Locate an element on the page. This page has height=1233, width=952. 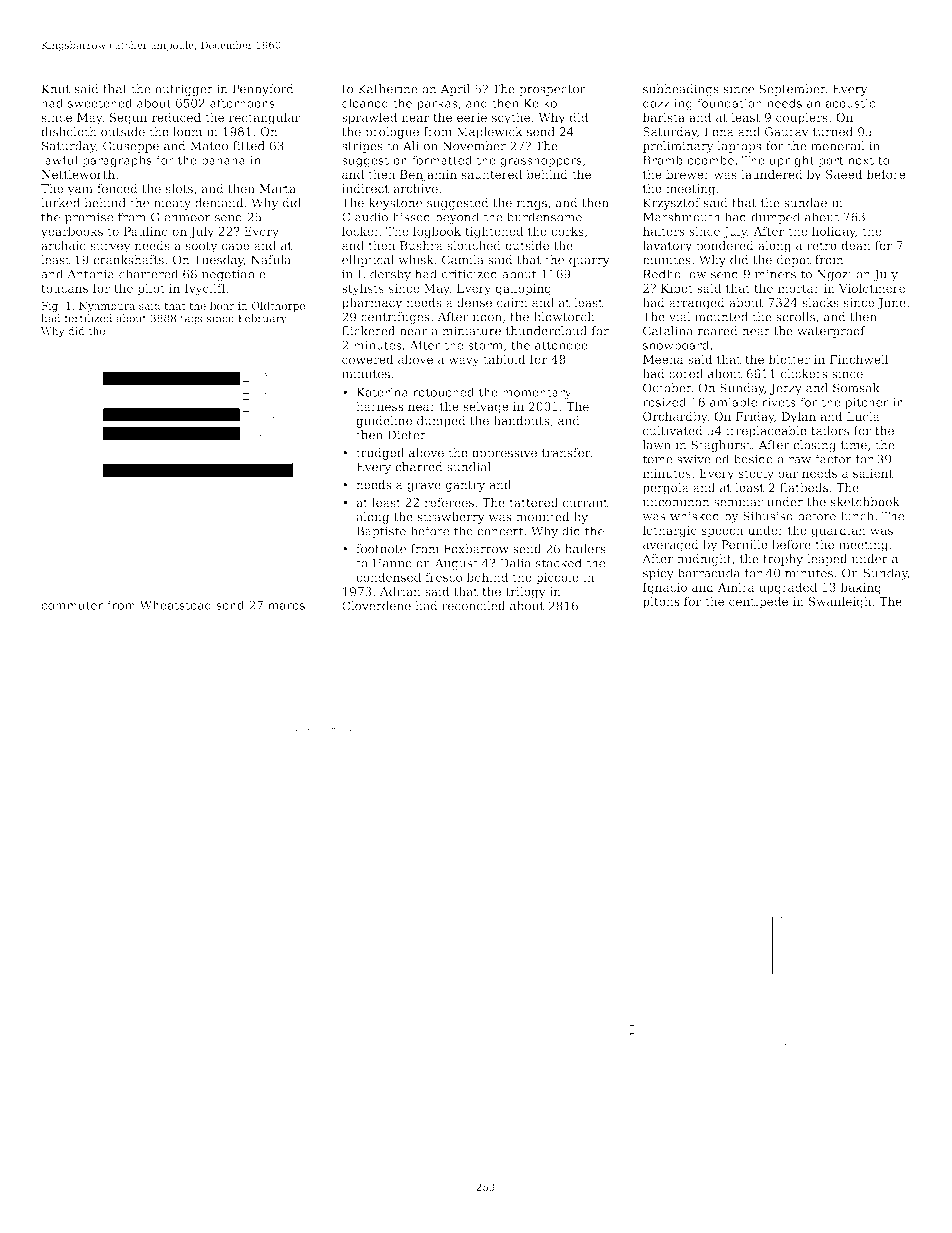
miniature is located at coordinates (471, 331).
